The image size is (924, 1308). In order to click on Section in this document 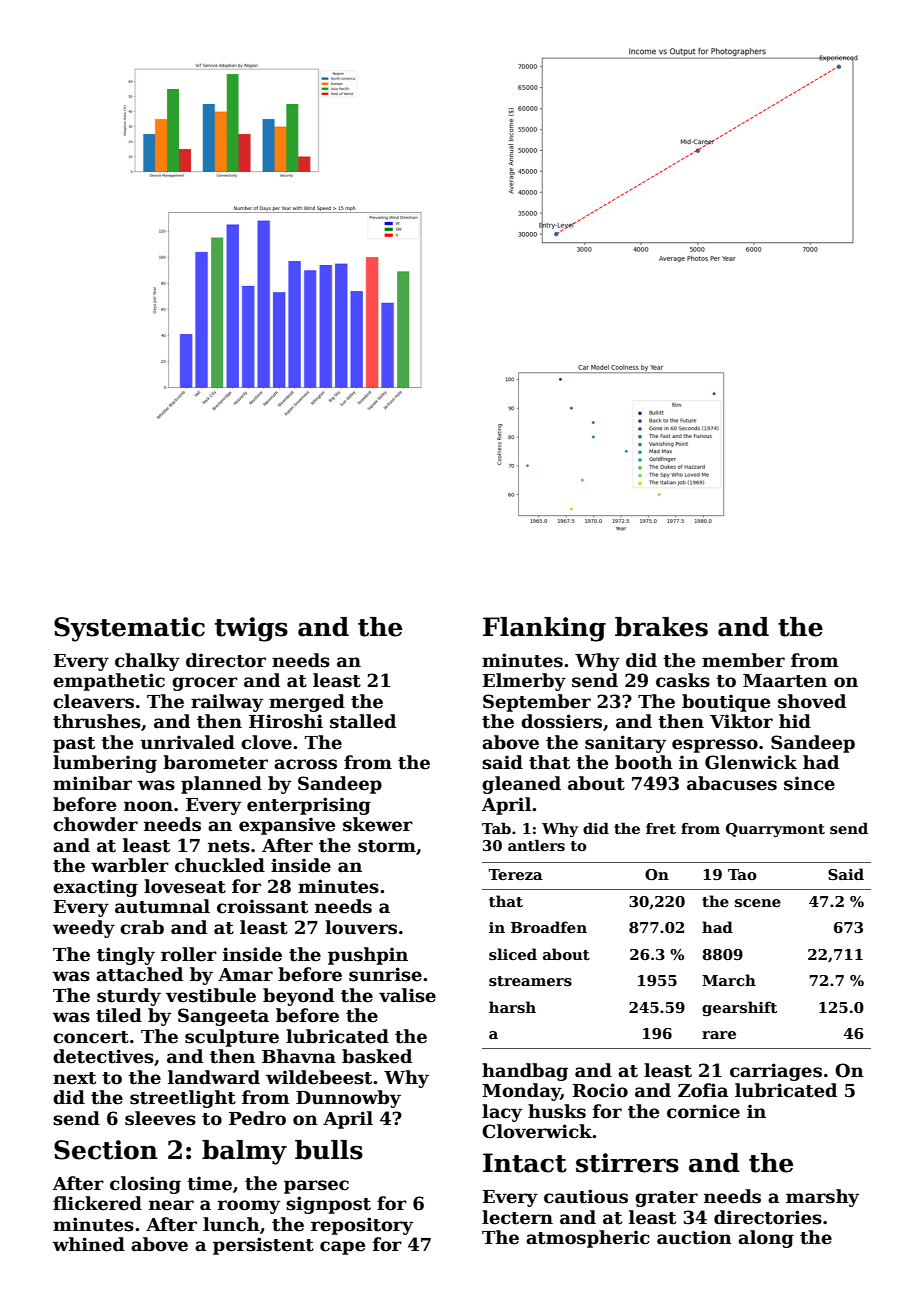, I will do `click(106, 1150)`.
